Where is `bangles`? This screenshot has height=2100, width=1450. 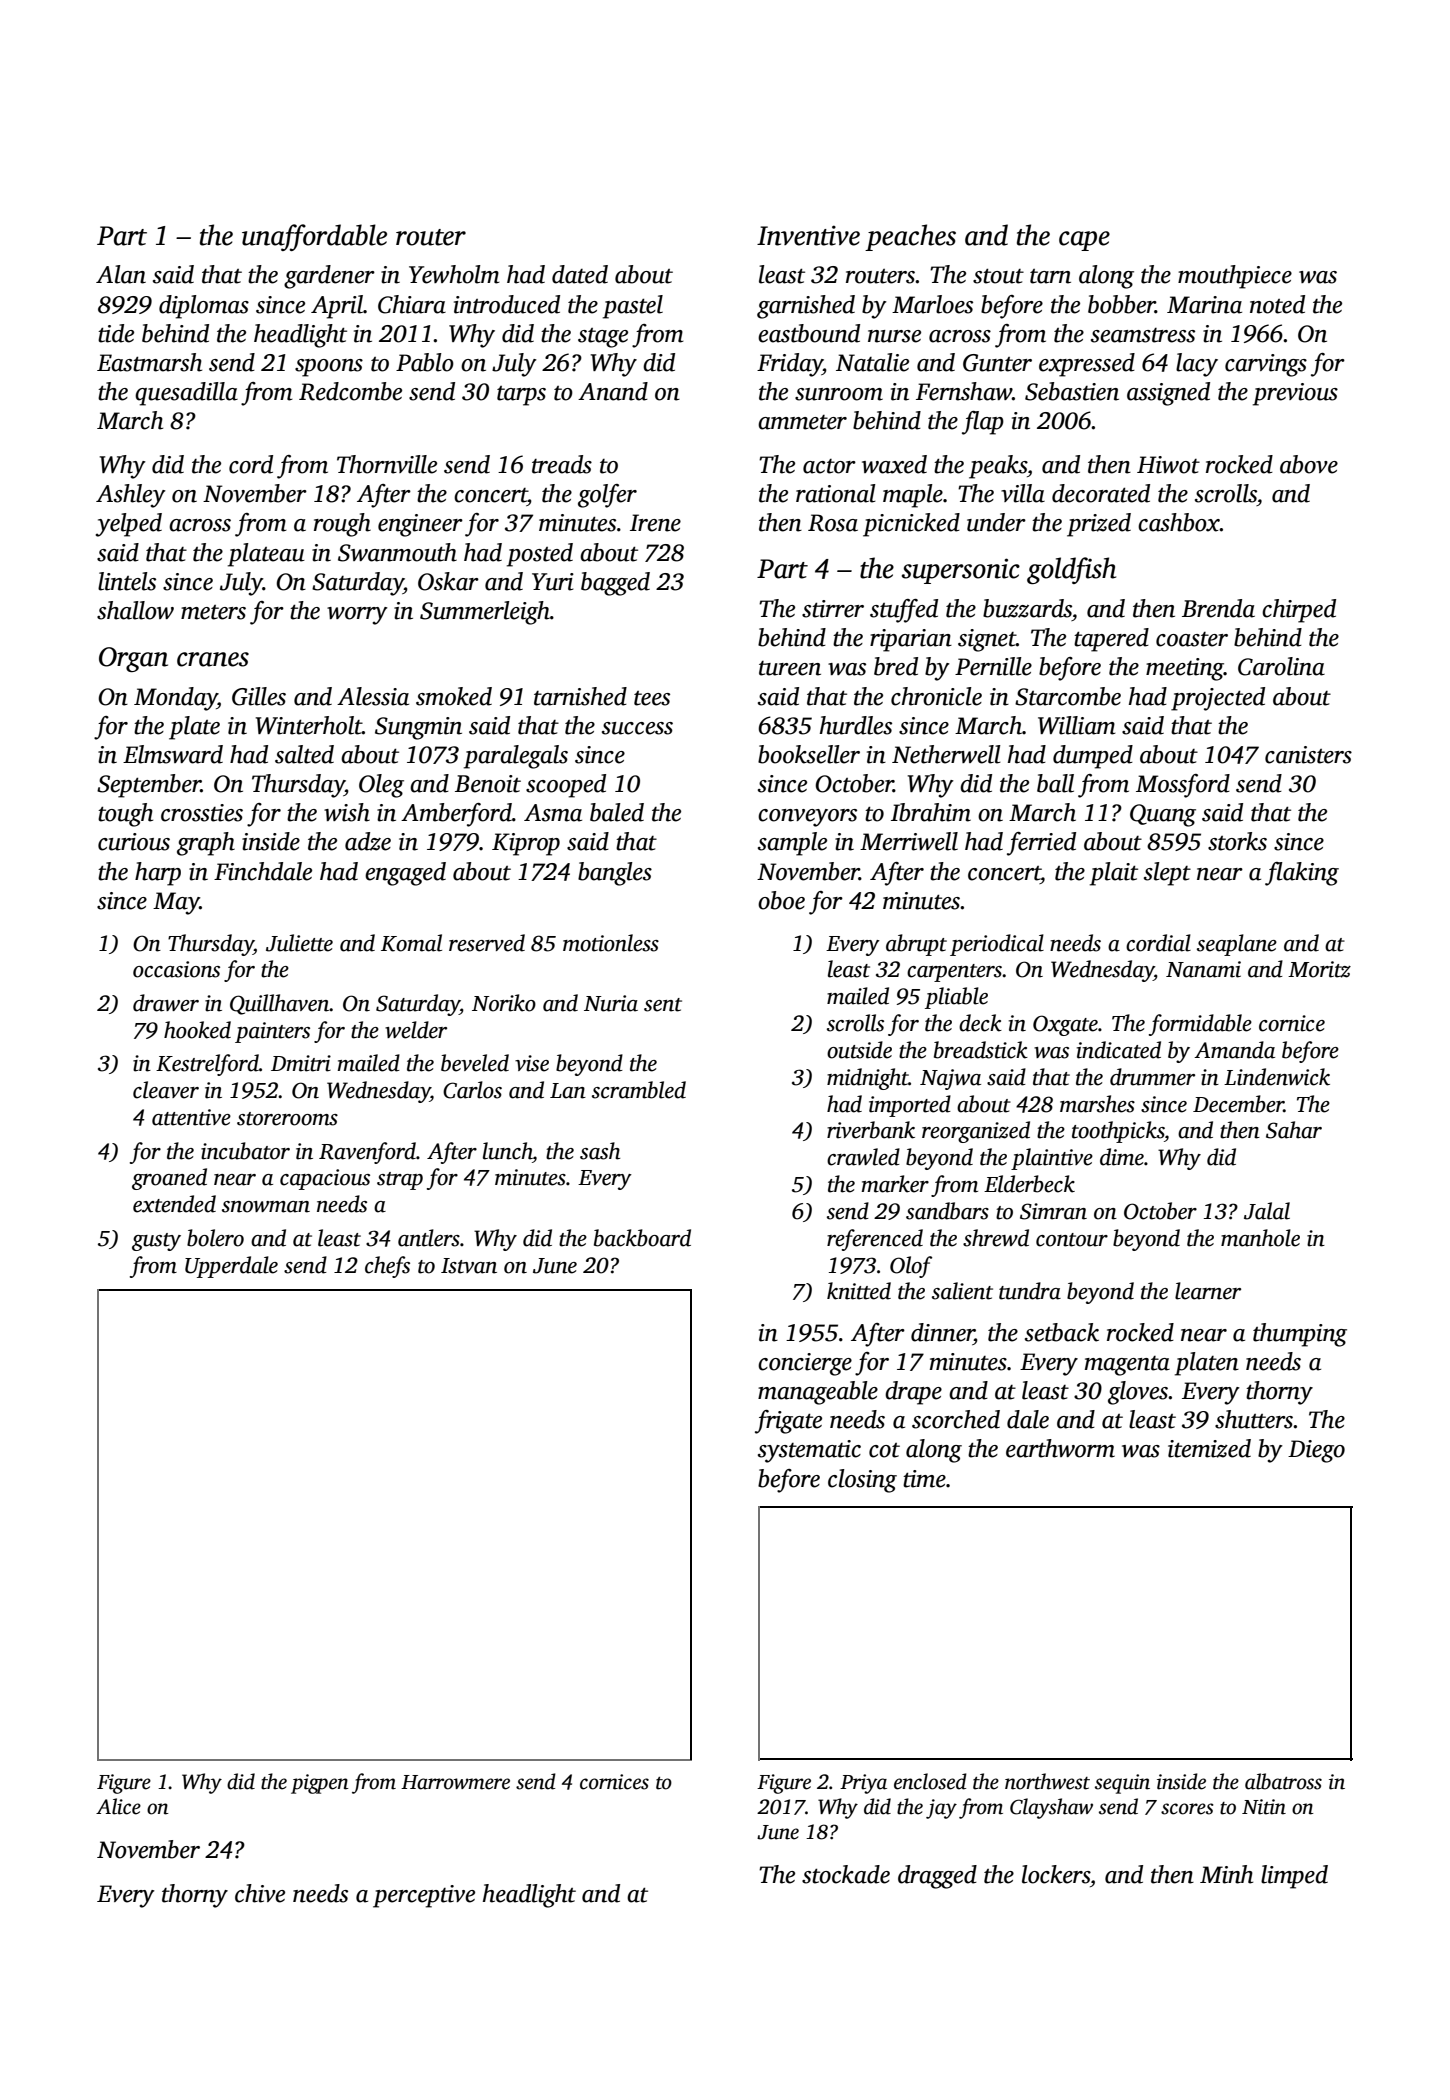 bangles is located at coordinates (615, 874).
